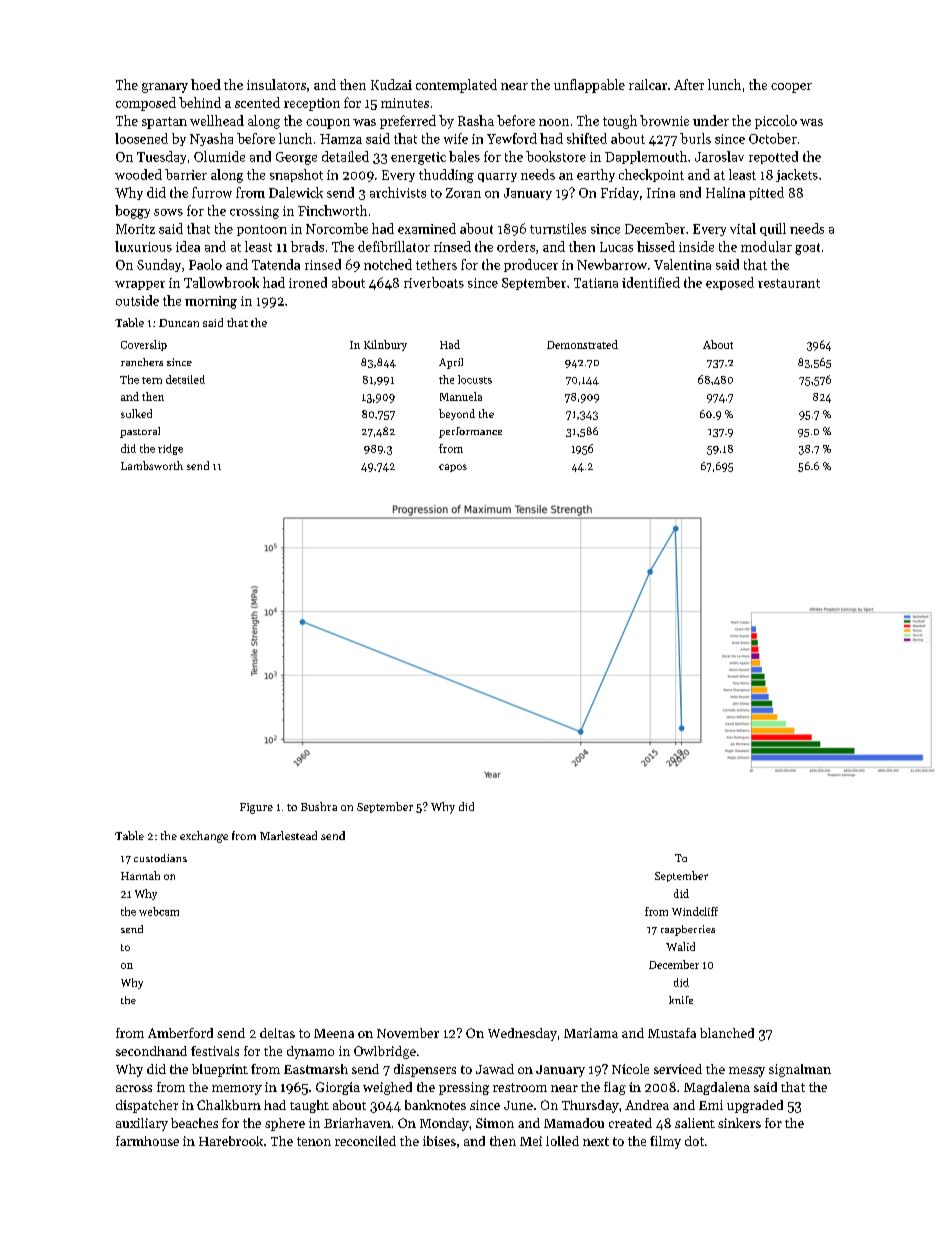  What do you see at coordinates (398, 192) in the image?
I see `archivists` at bounding box center [398, 192].
